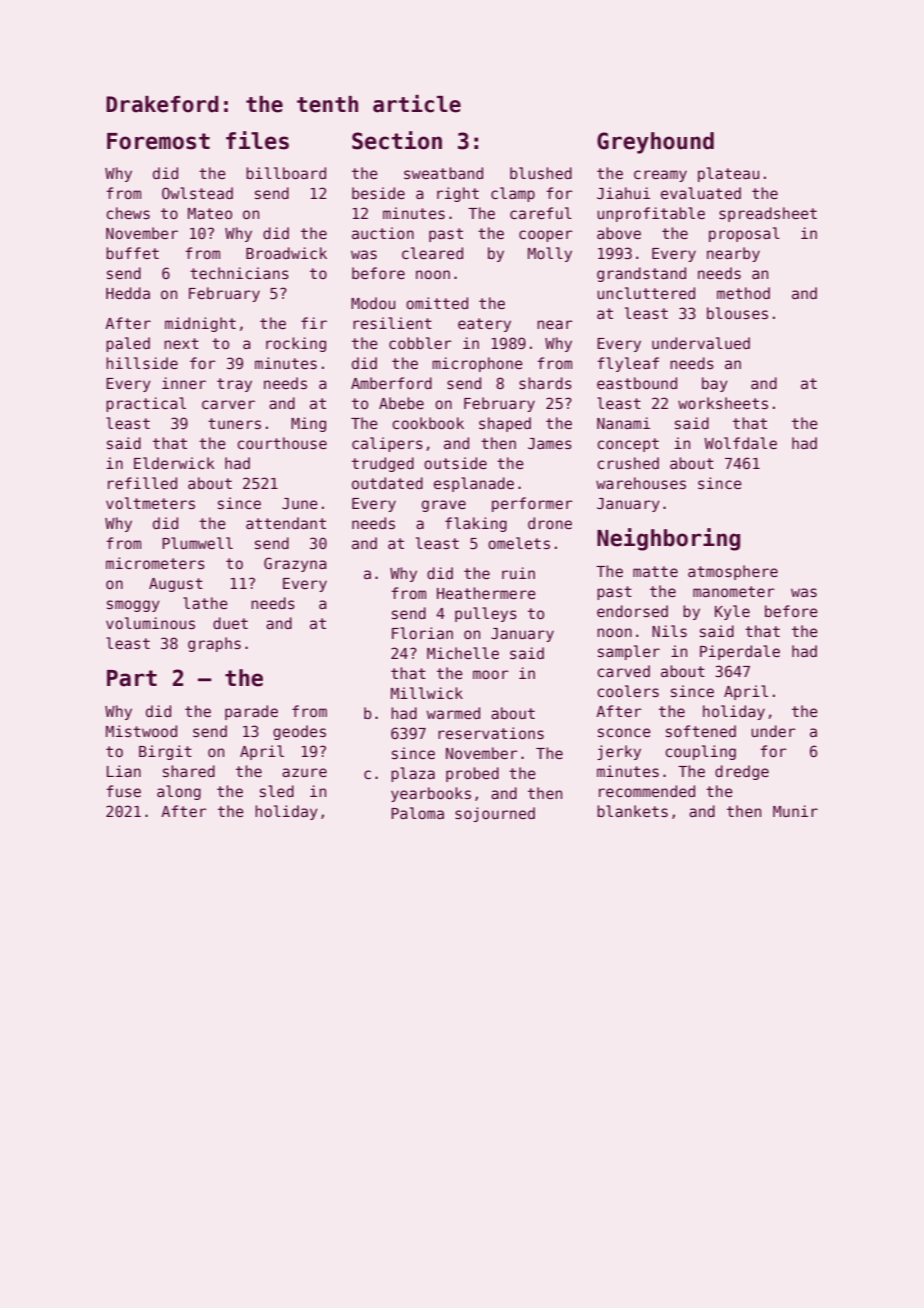 The width and height of the document is (924, 1308). I want to click on coolers, so click(628, 691).
